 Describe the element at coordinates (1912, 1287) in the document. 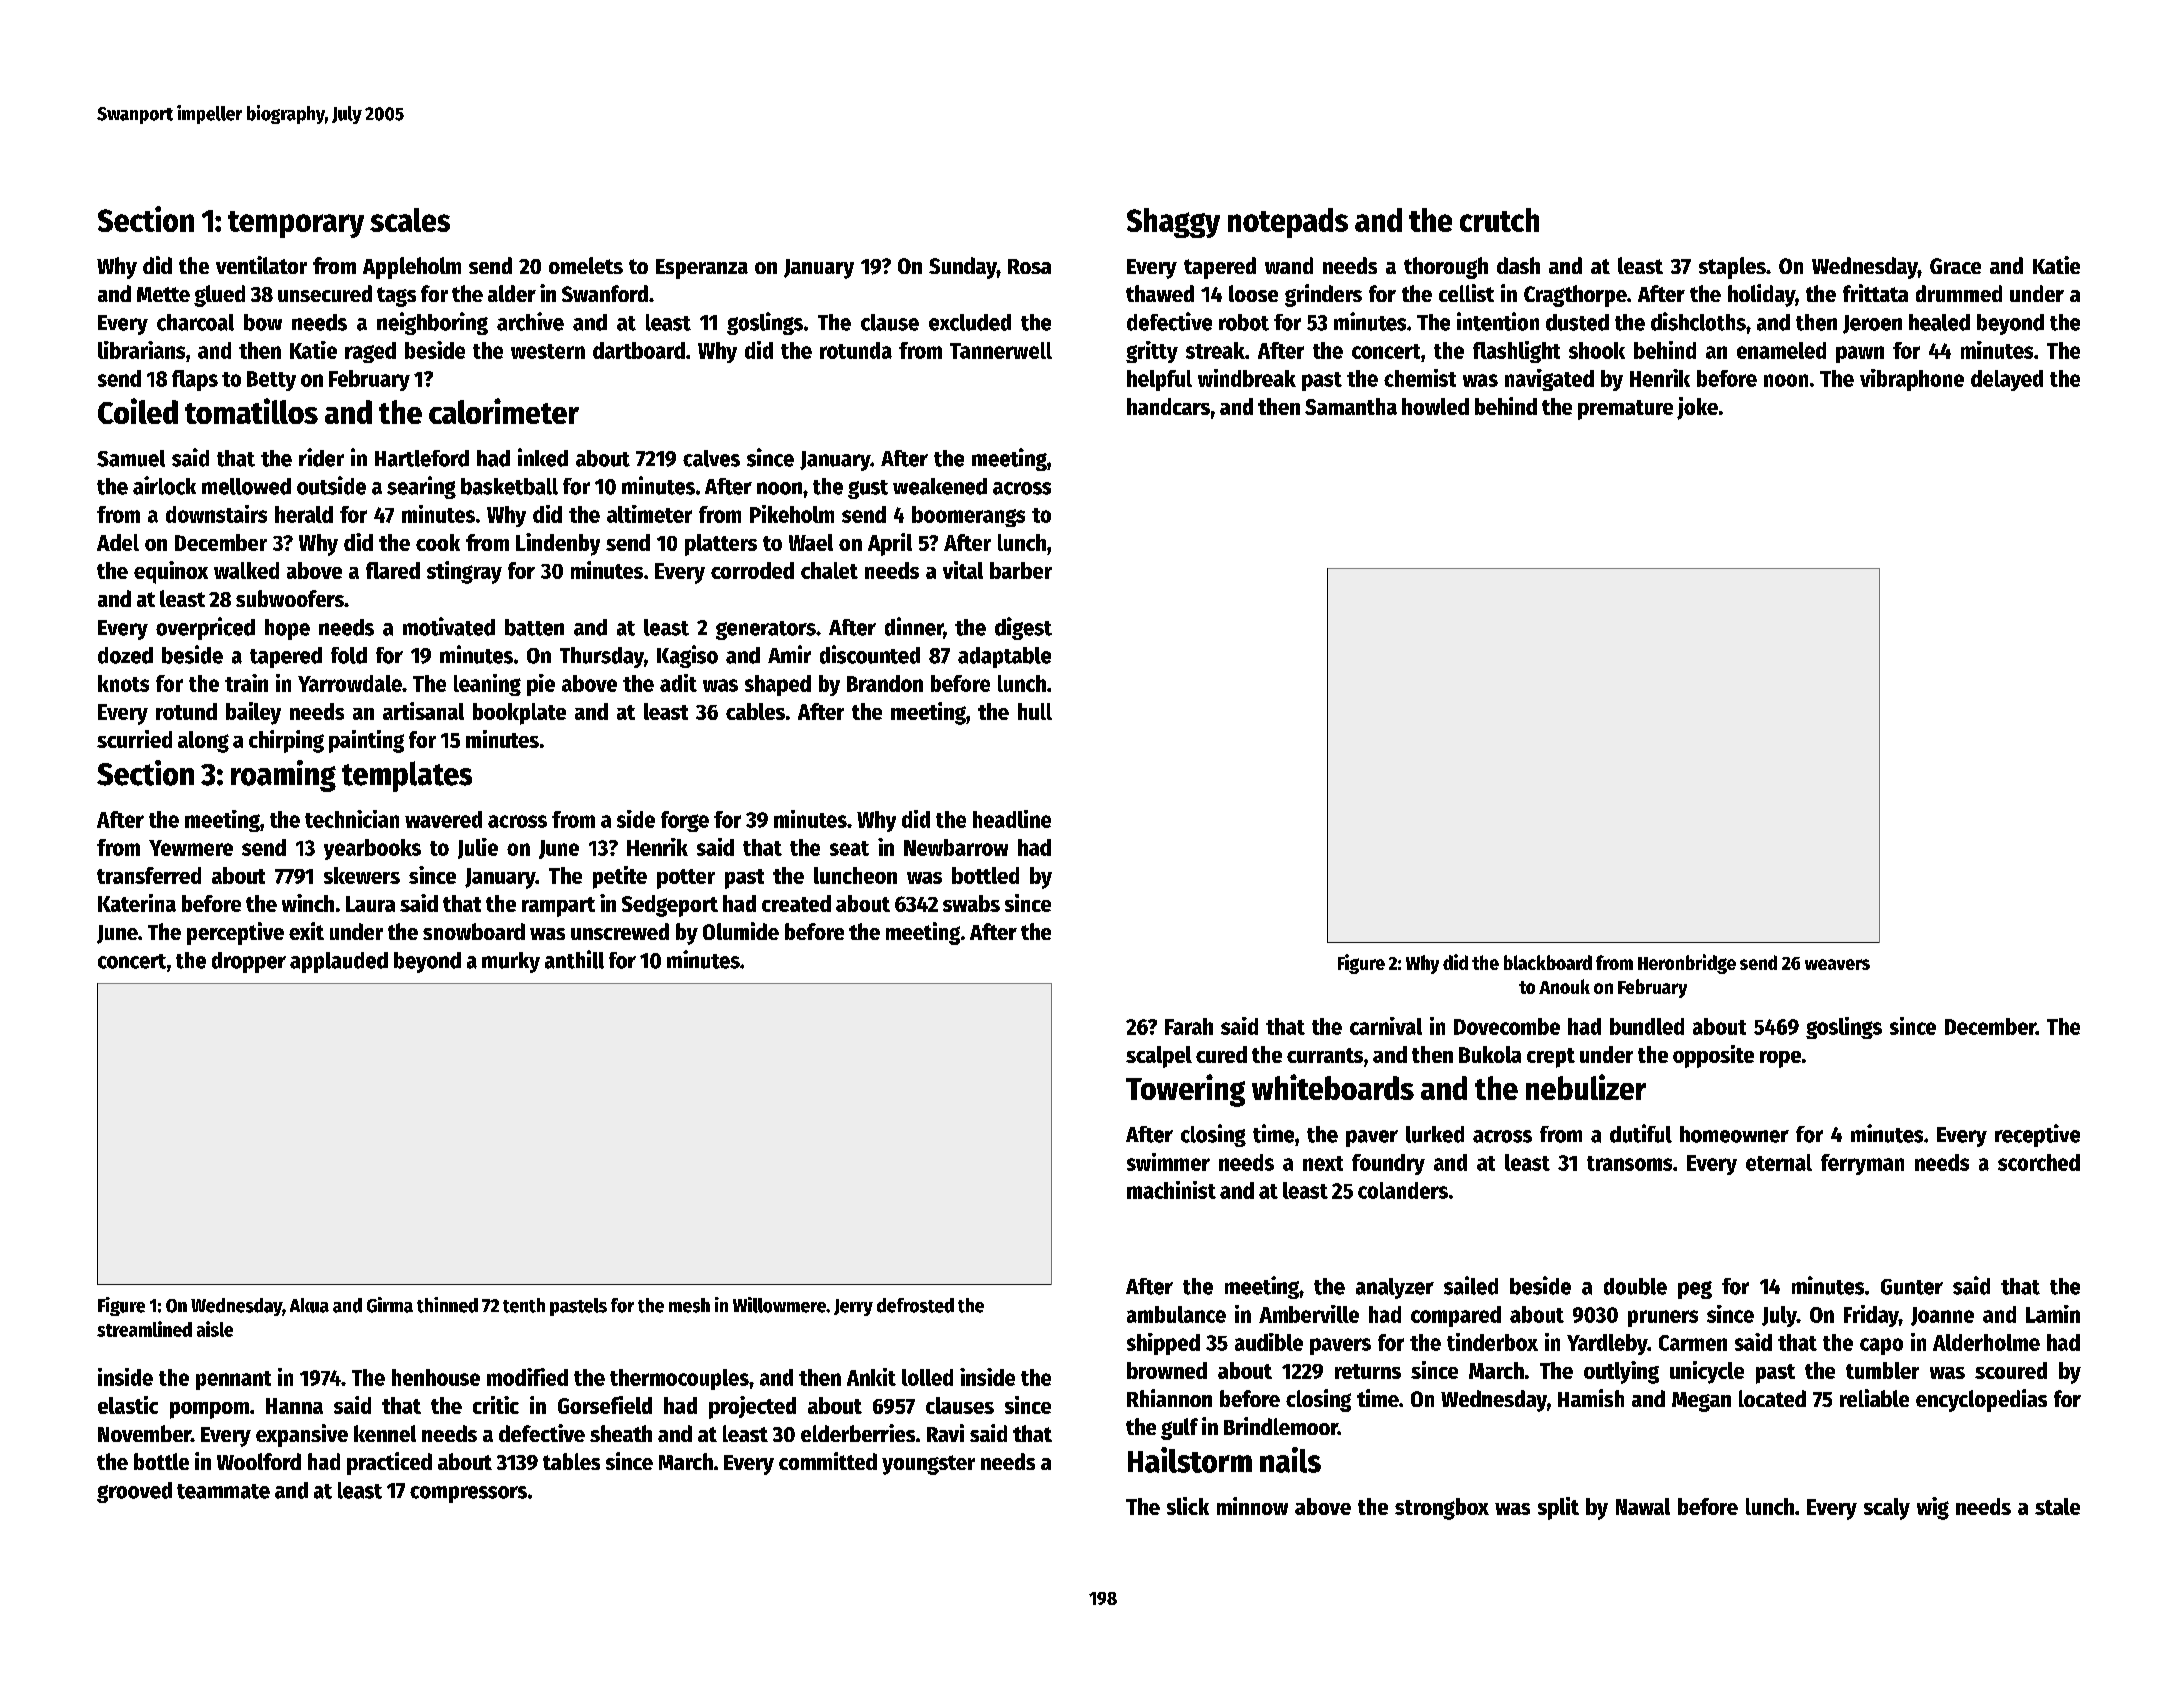

I see `Gunter` at that location.
